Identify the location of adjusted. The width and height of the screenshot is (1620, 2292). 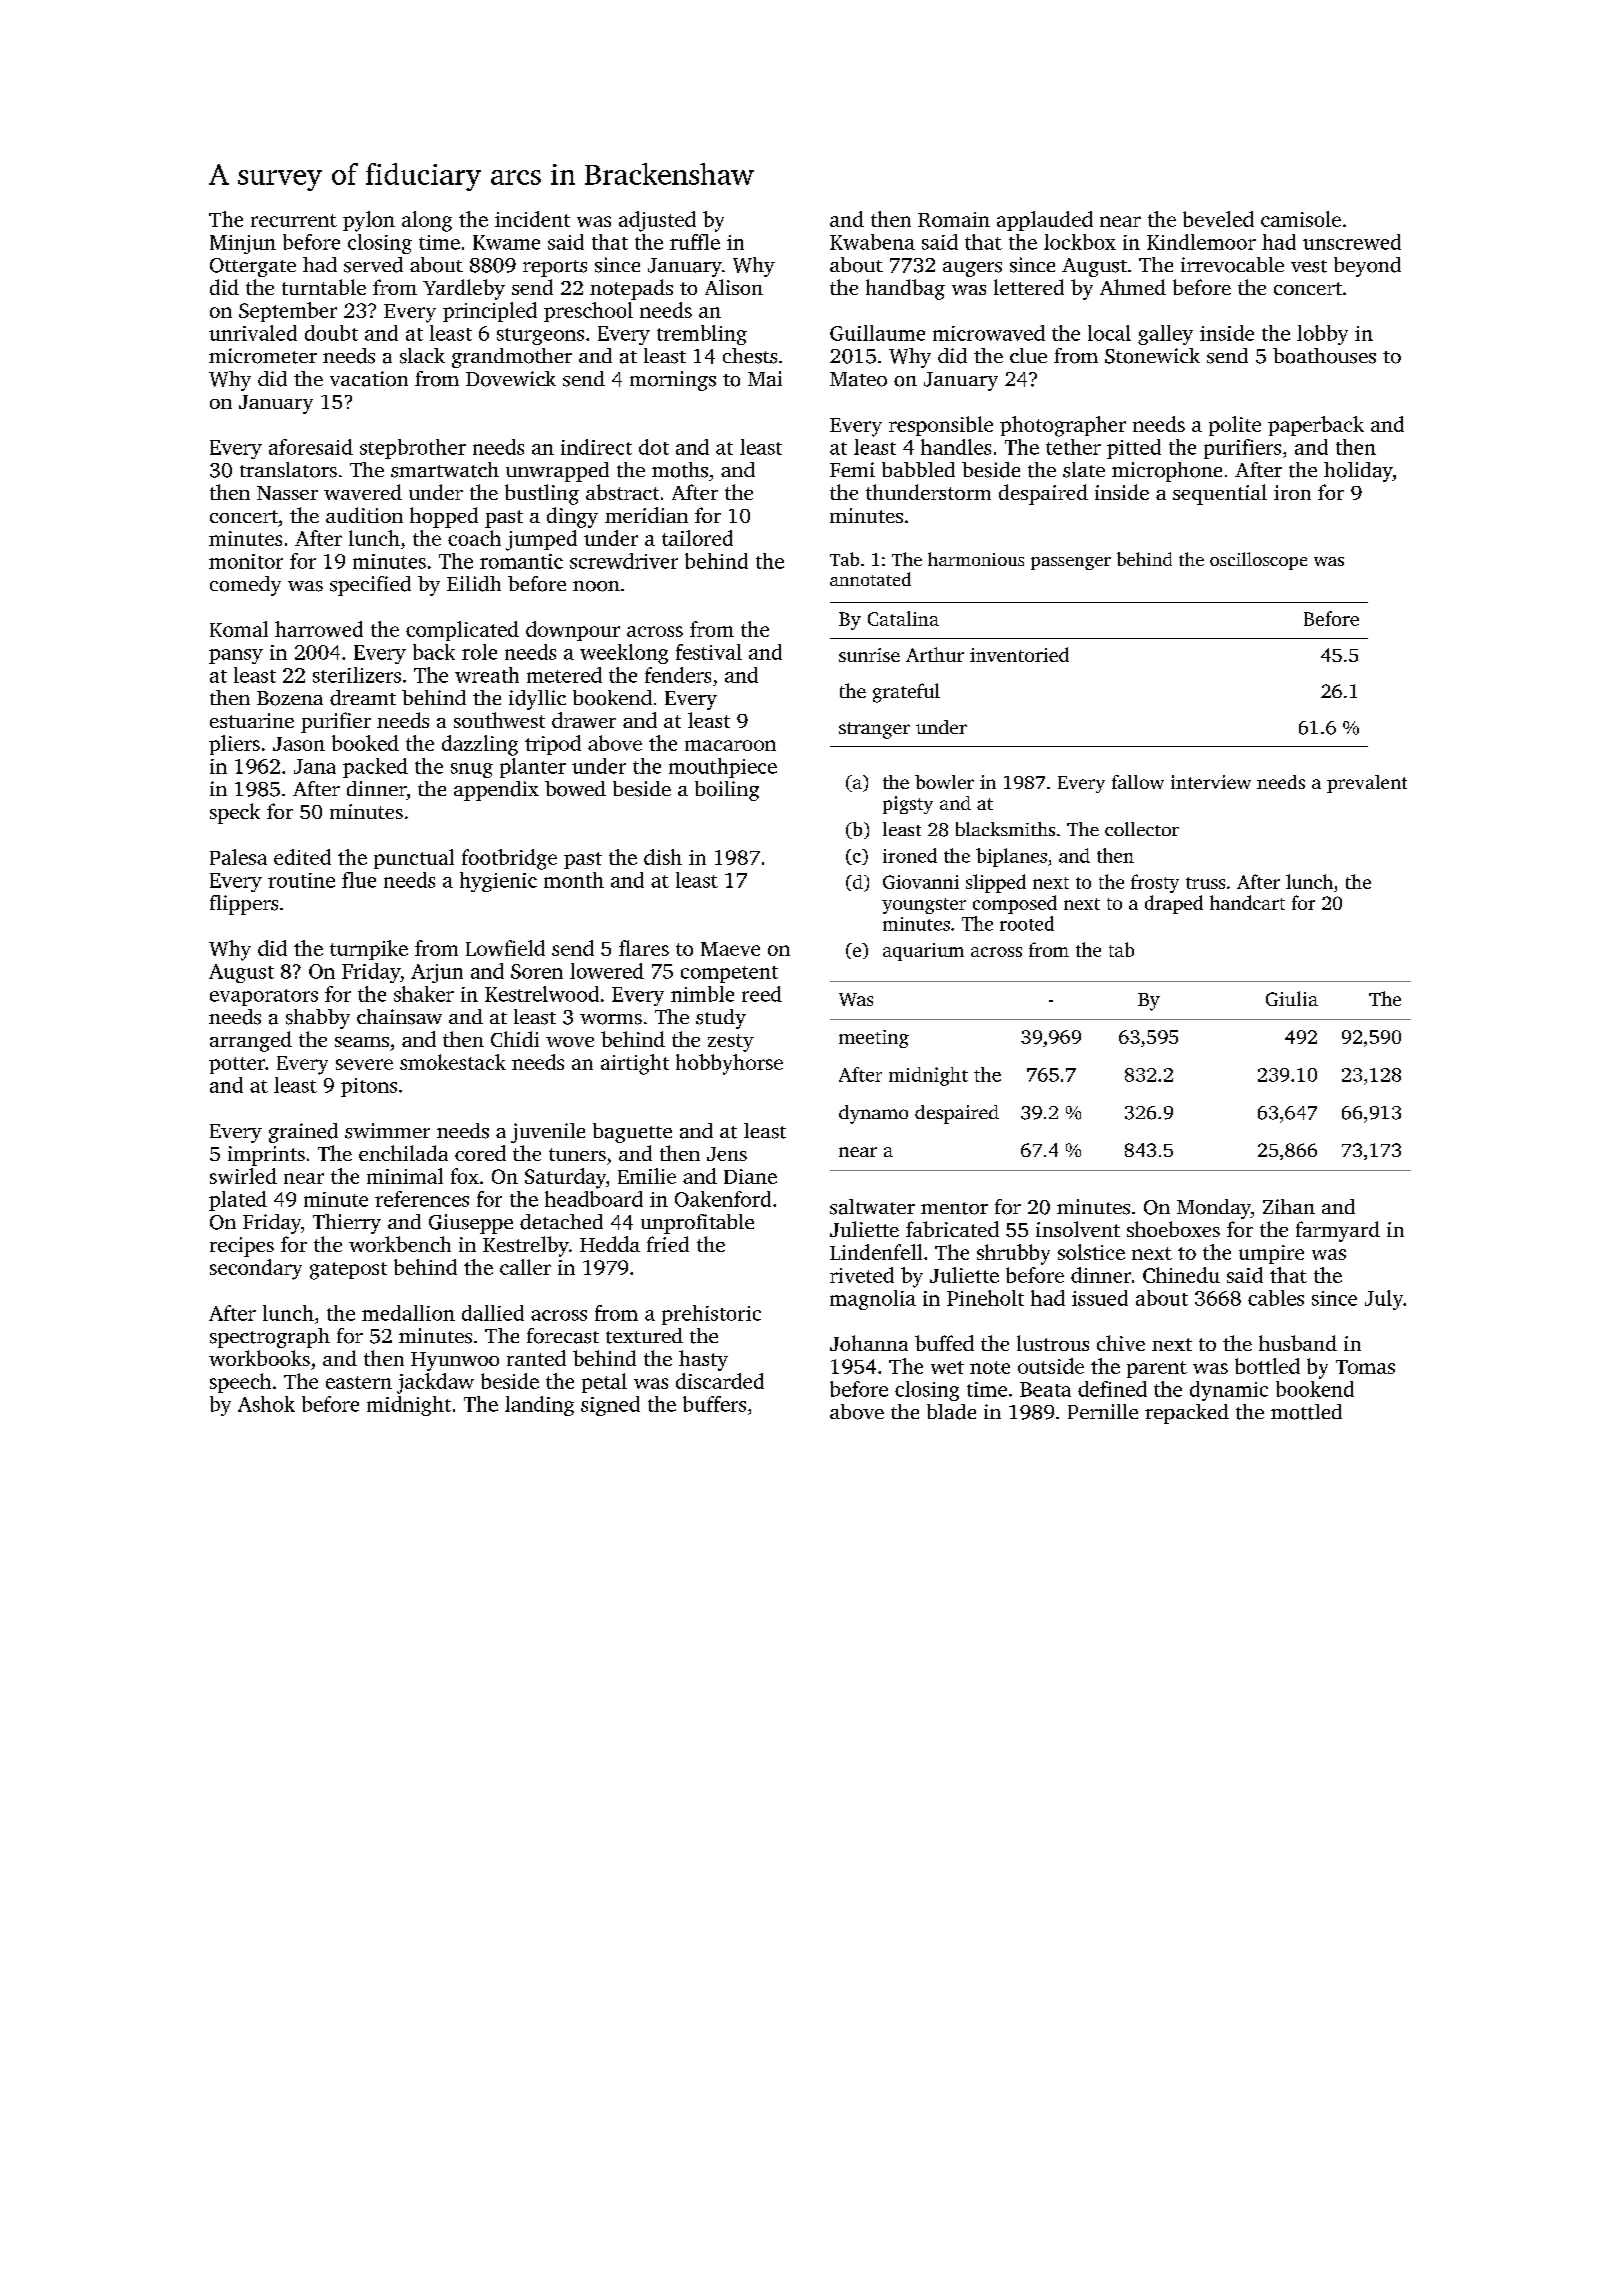
(657, 221).
